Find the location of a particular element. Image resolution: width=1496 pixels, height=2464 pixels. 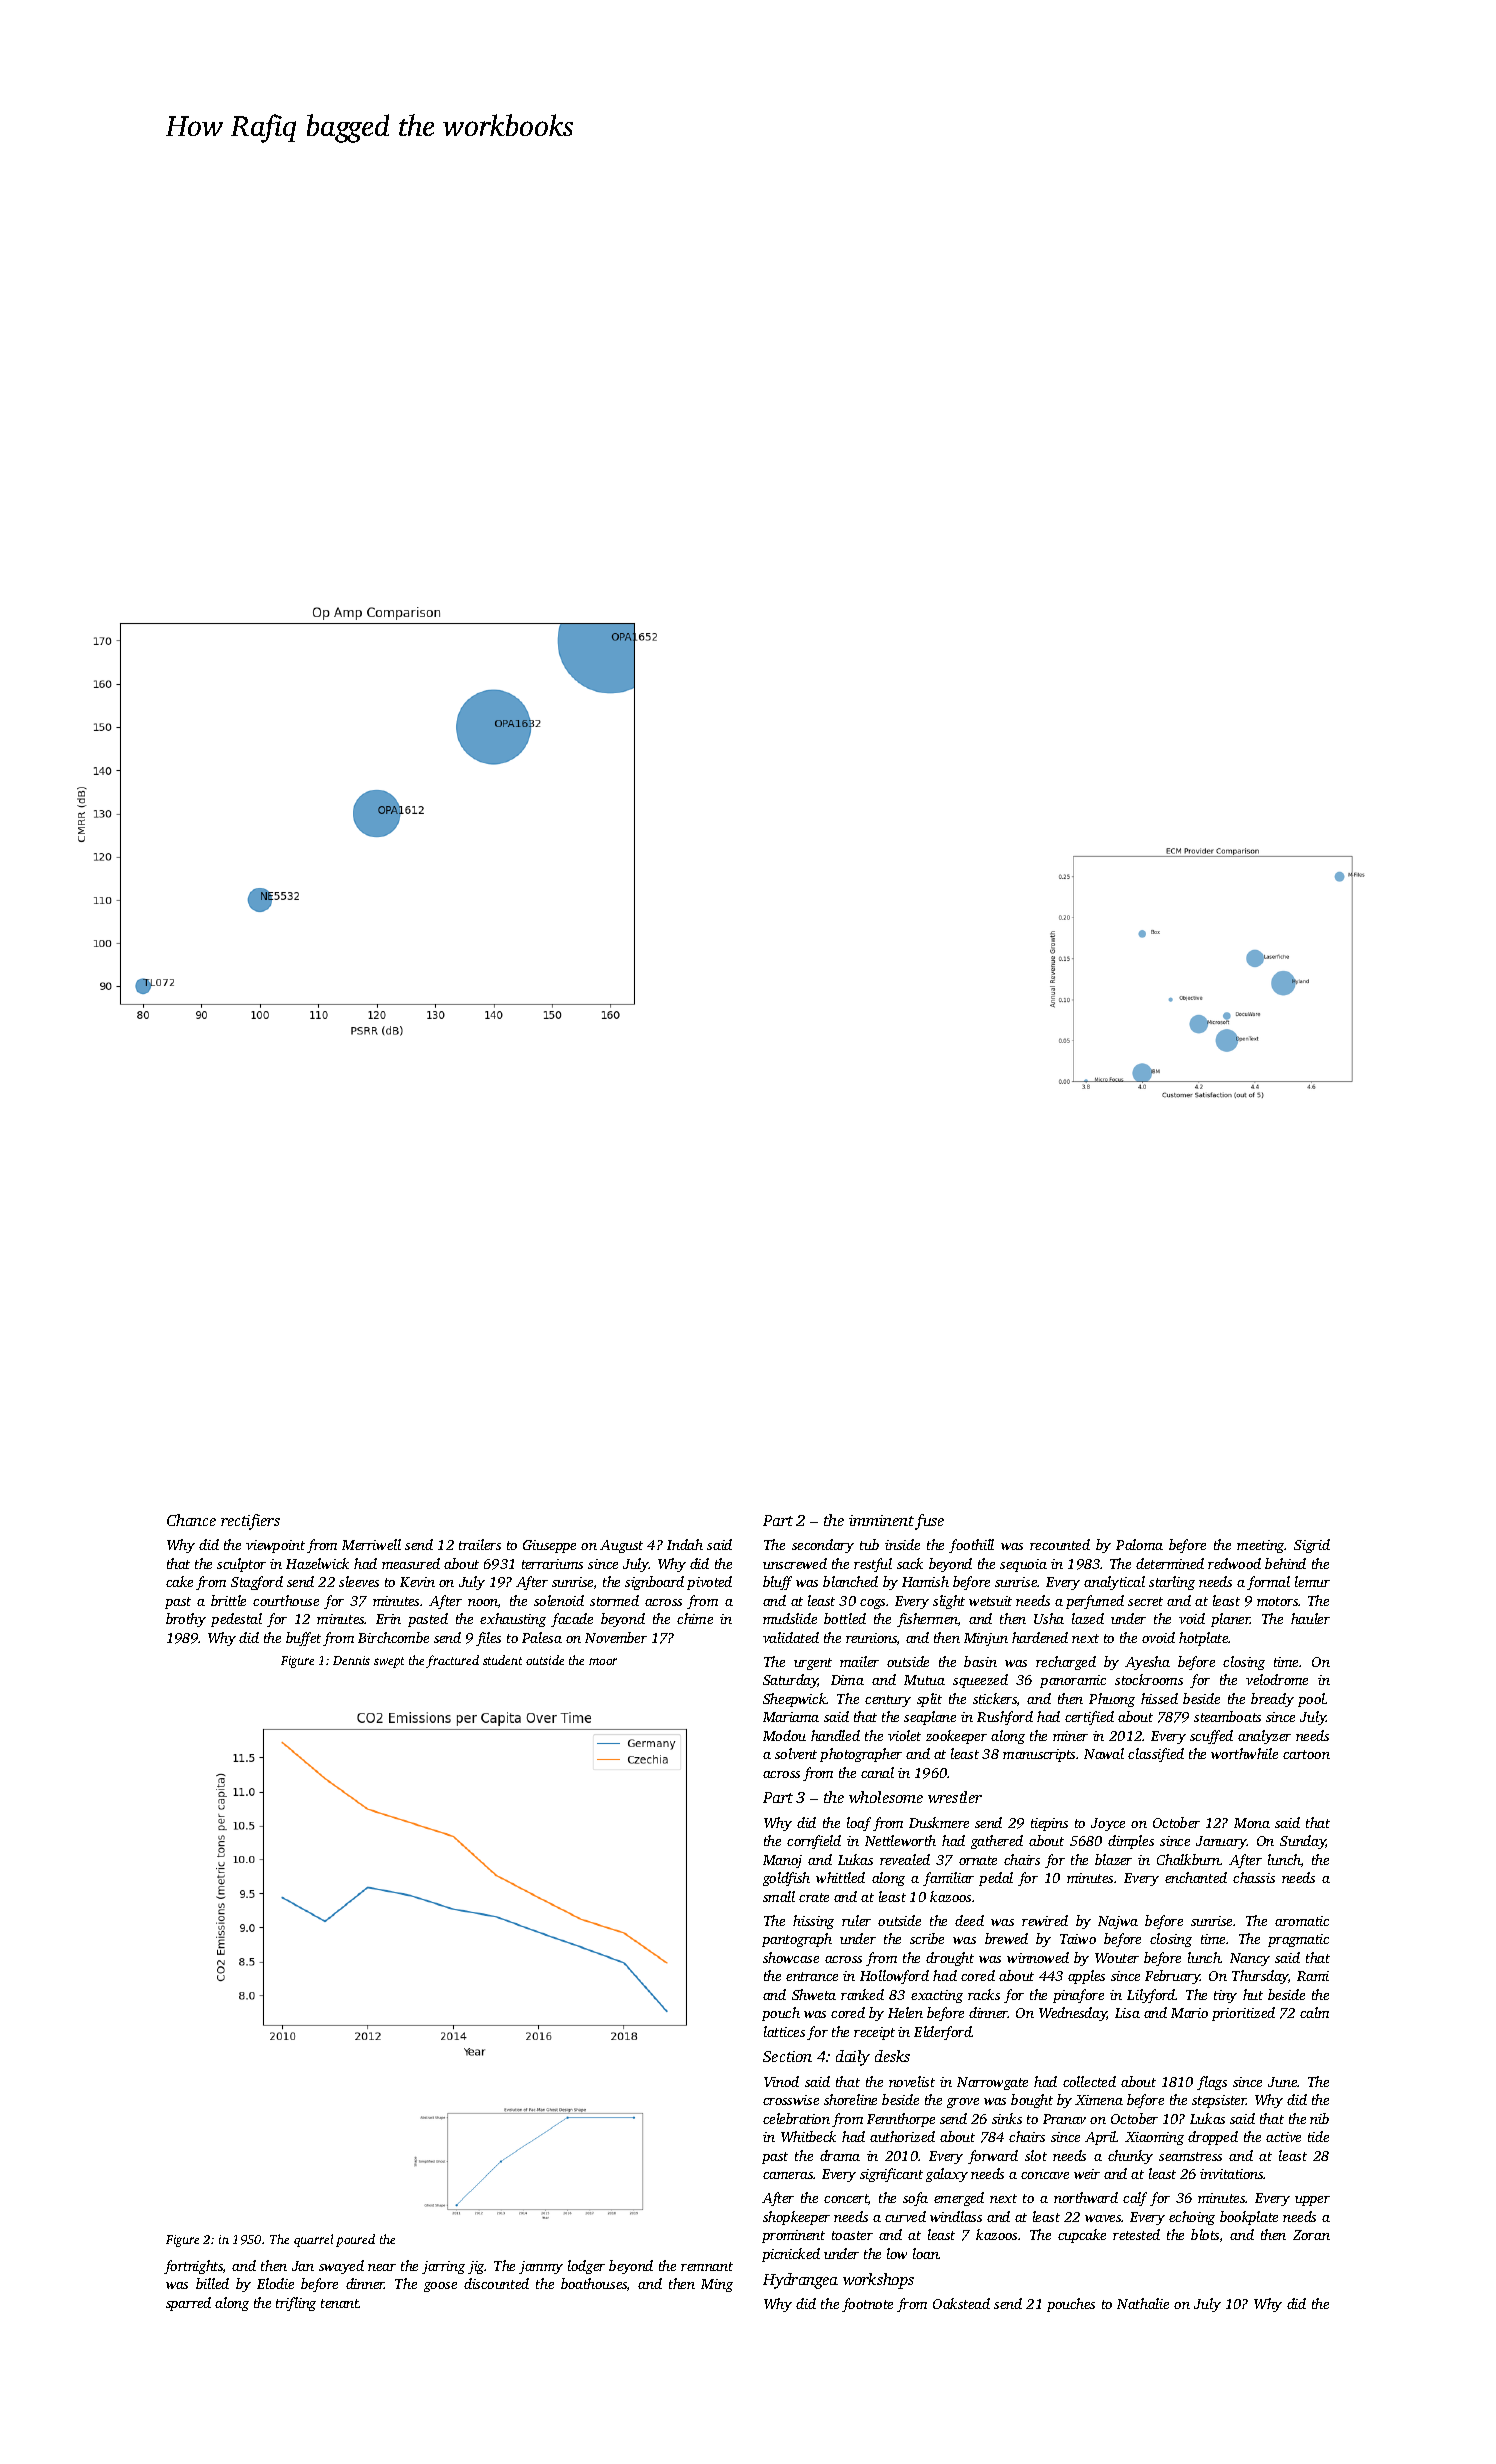

entrance is located at coordinates (812, 1976).
